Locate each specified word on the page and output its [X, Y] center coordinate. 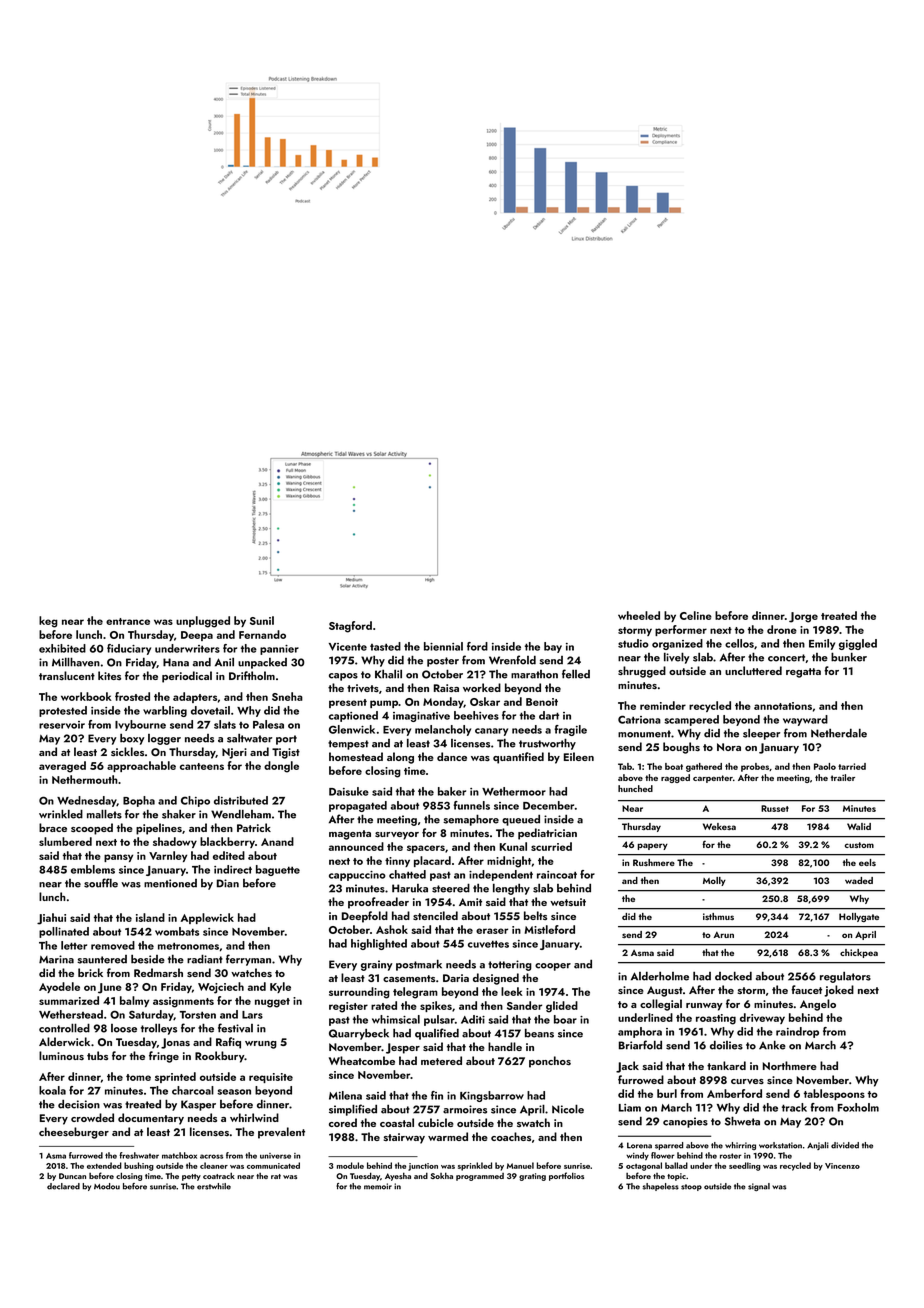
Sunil [262, 620]
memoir [378, 1186]
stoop [691, 1187]
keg [48, 622]
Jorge [803, 617]
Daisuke [349, 791]
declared [63, 1186]
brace [53, 827]
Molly [714, 881]
